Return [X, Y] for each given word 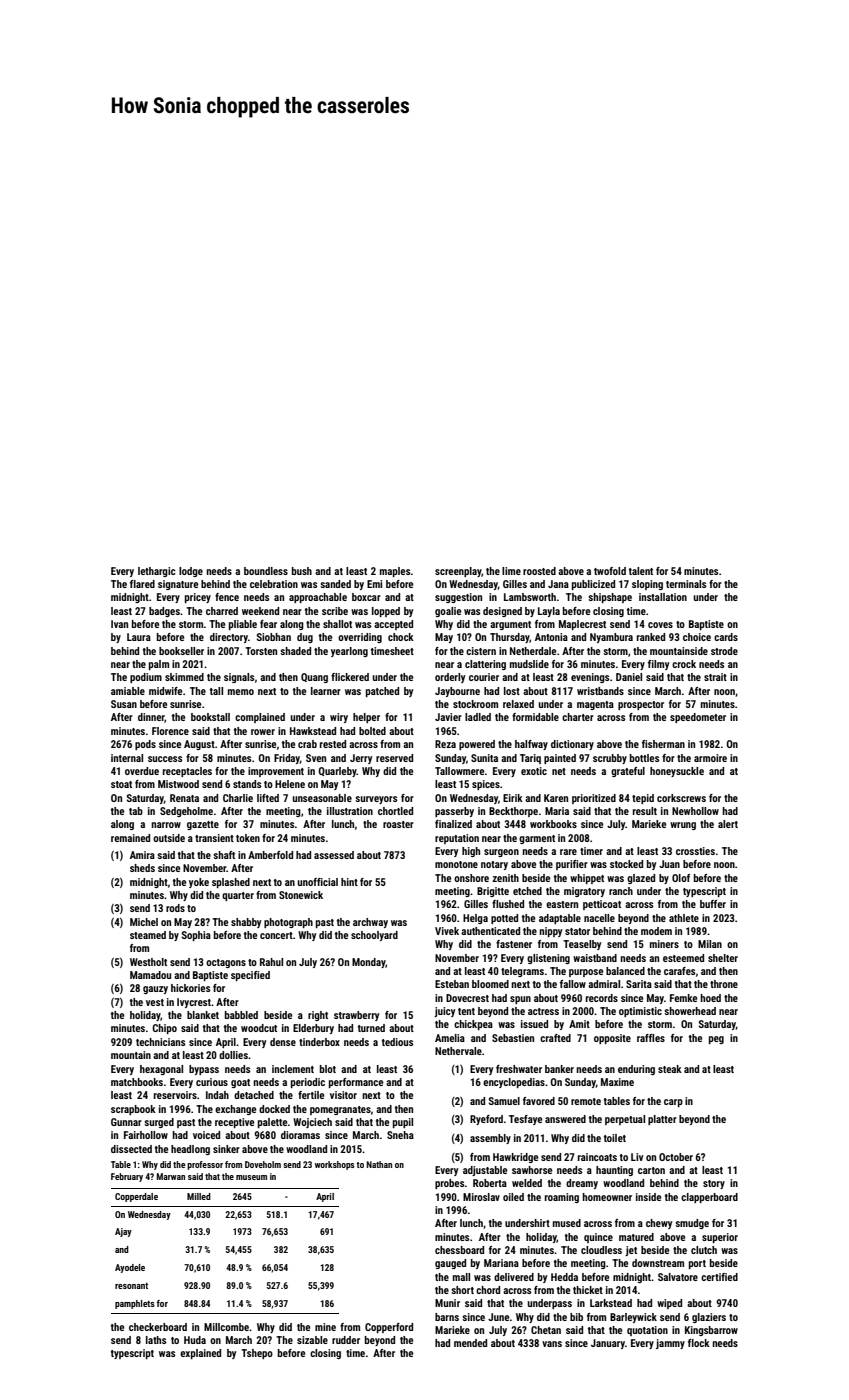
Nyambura [611, 638]
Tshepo [257, 1354]
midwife [165, 691]
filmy [658, 665]
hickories [190, 988]
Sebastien [513, 1038]
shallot [337, 624]
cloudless [601, 1250]
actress [543, 1011]
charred [222, 611]
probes [450, 1184]
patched [382, 692]
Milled [199, 1196]
